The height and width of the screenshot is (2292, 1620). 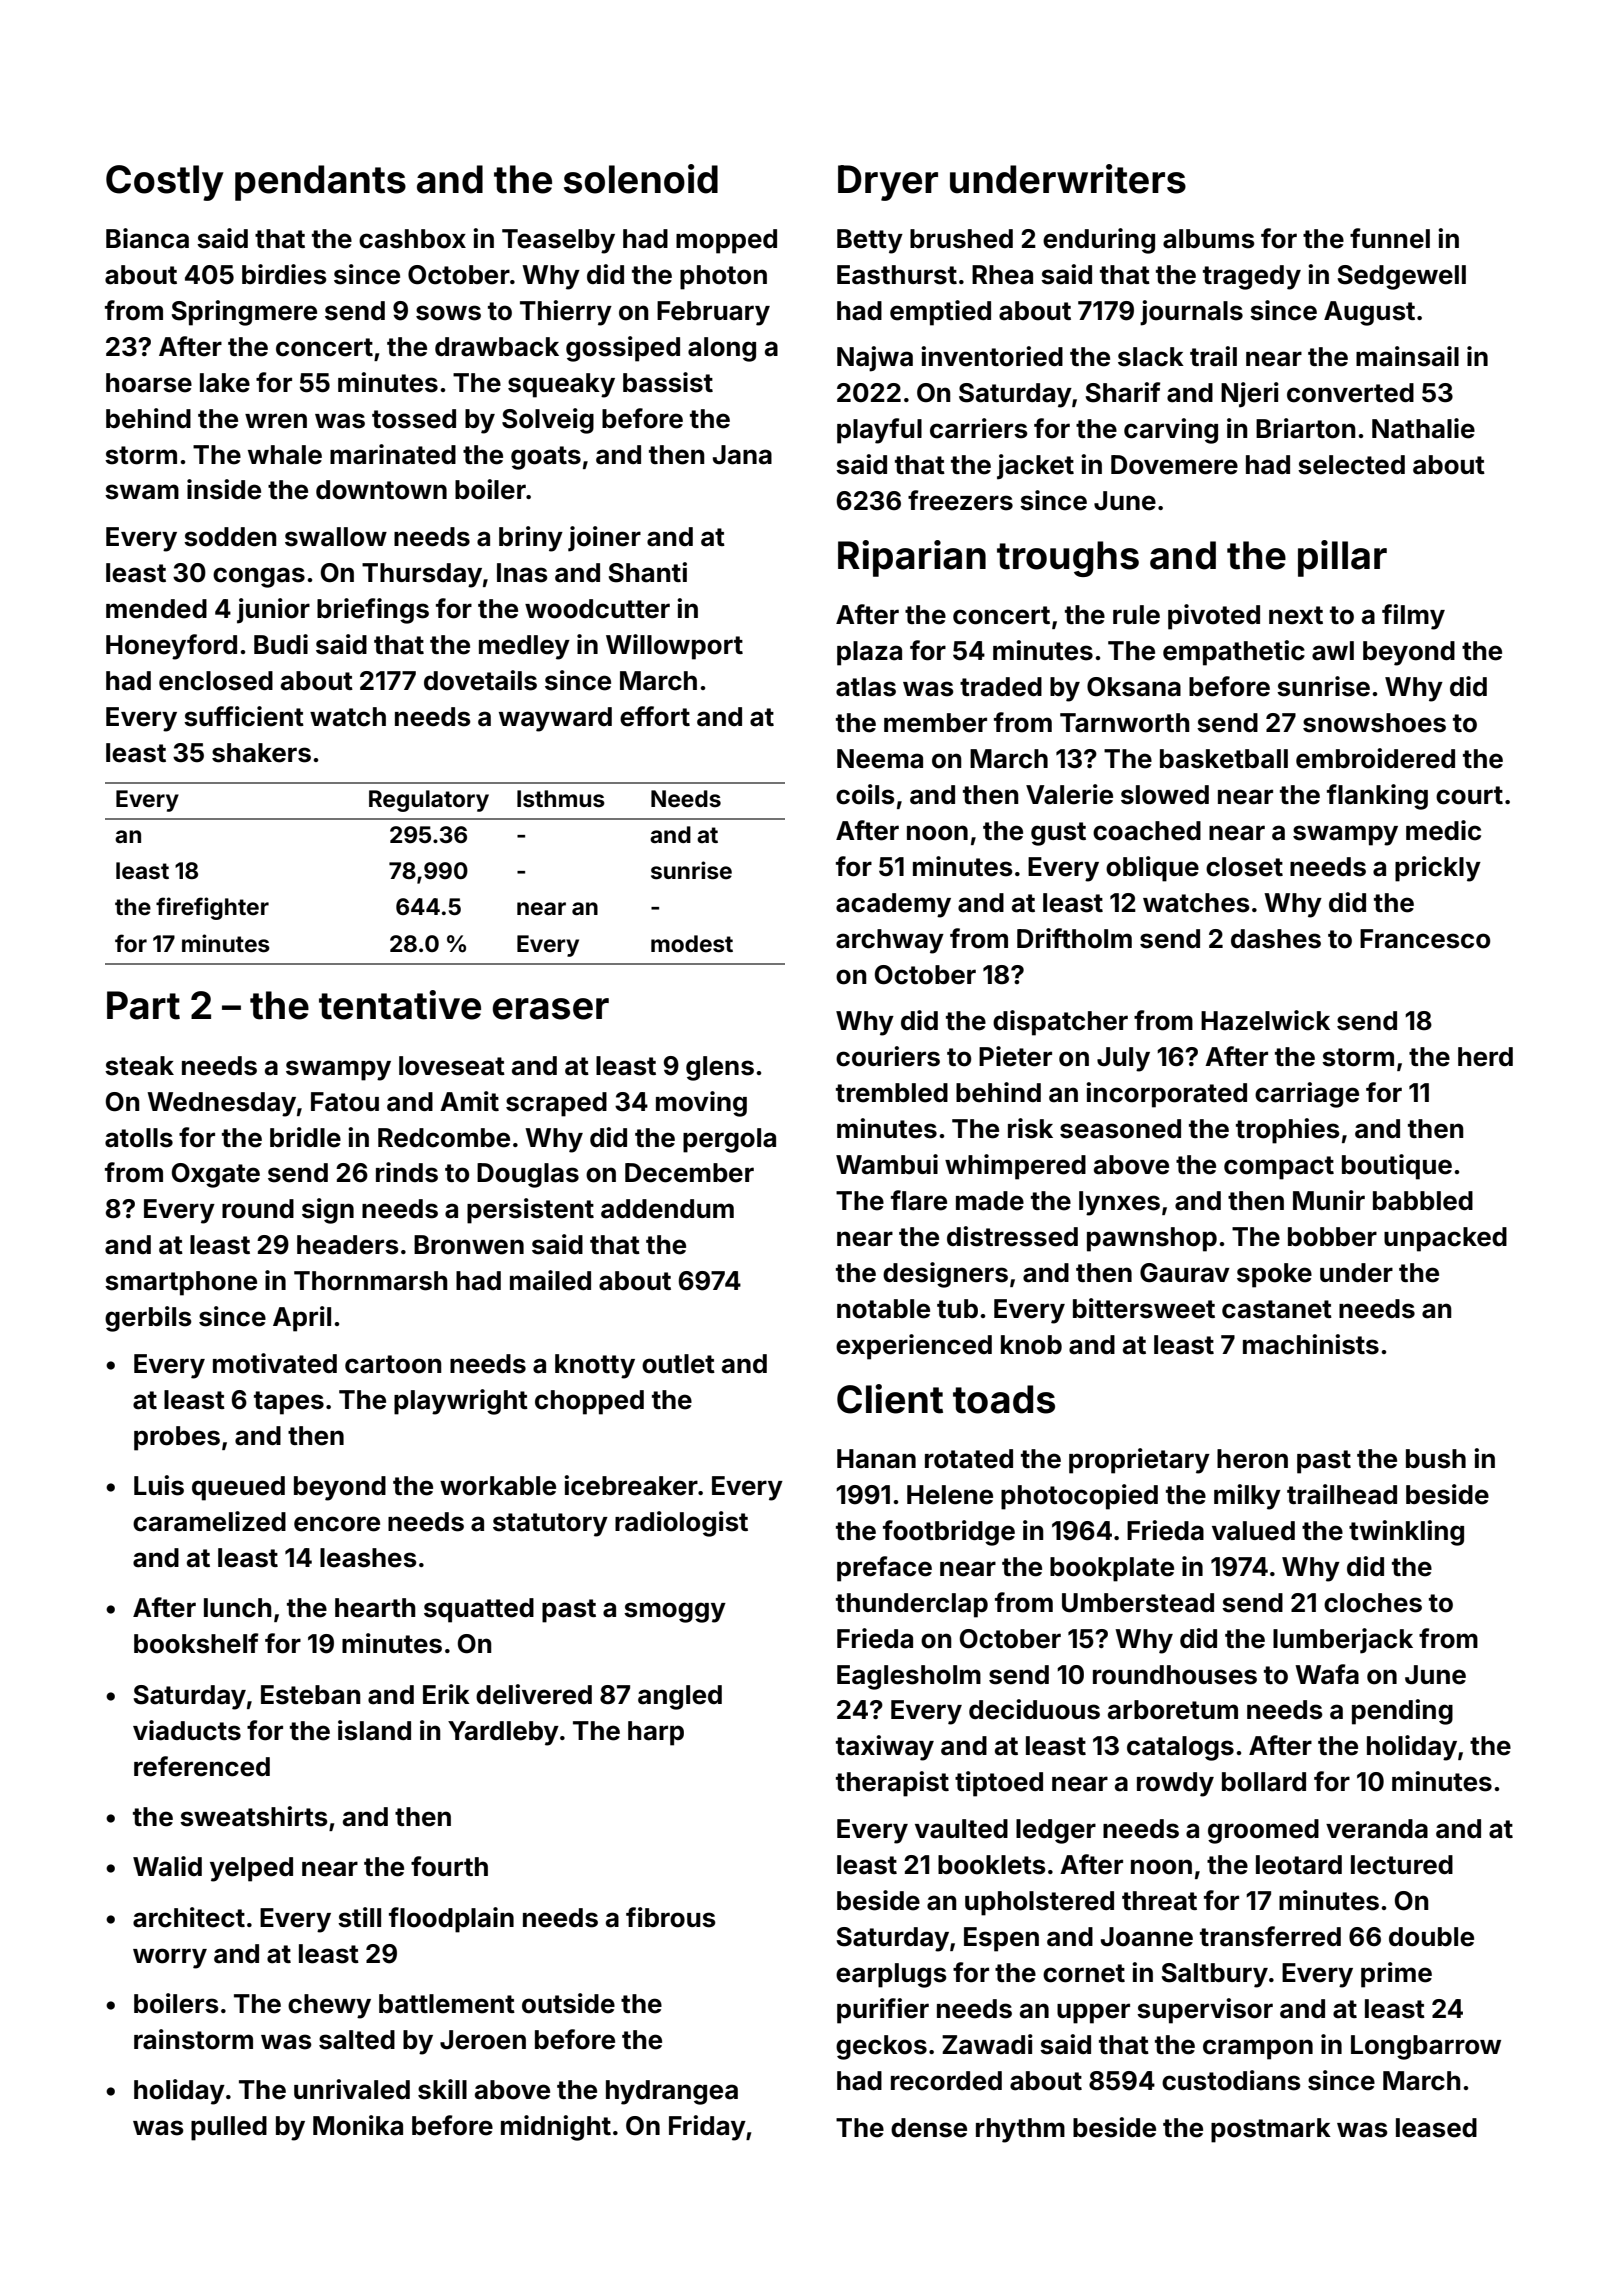 What do you see at coordinates (1401, 277) in the screenshot?
I see `Sedgewell` at bounding box center [1401, 277].
